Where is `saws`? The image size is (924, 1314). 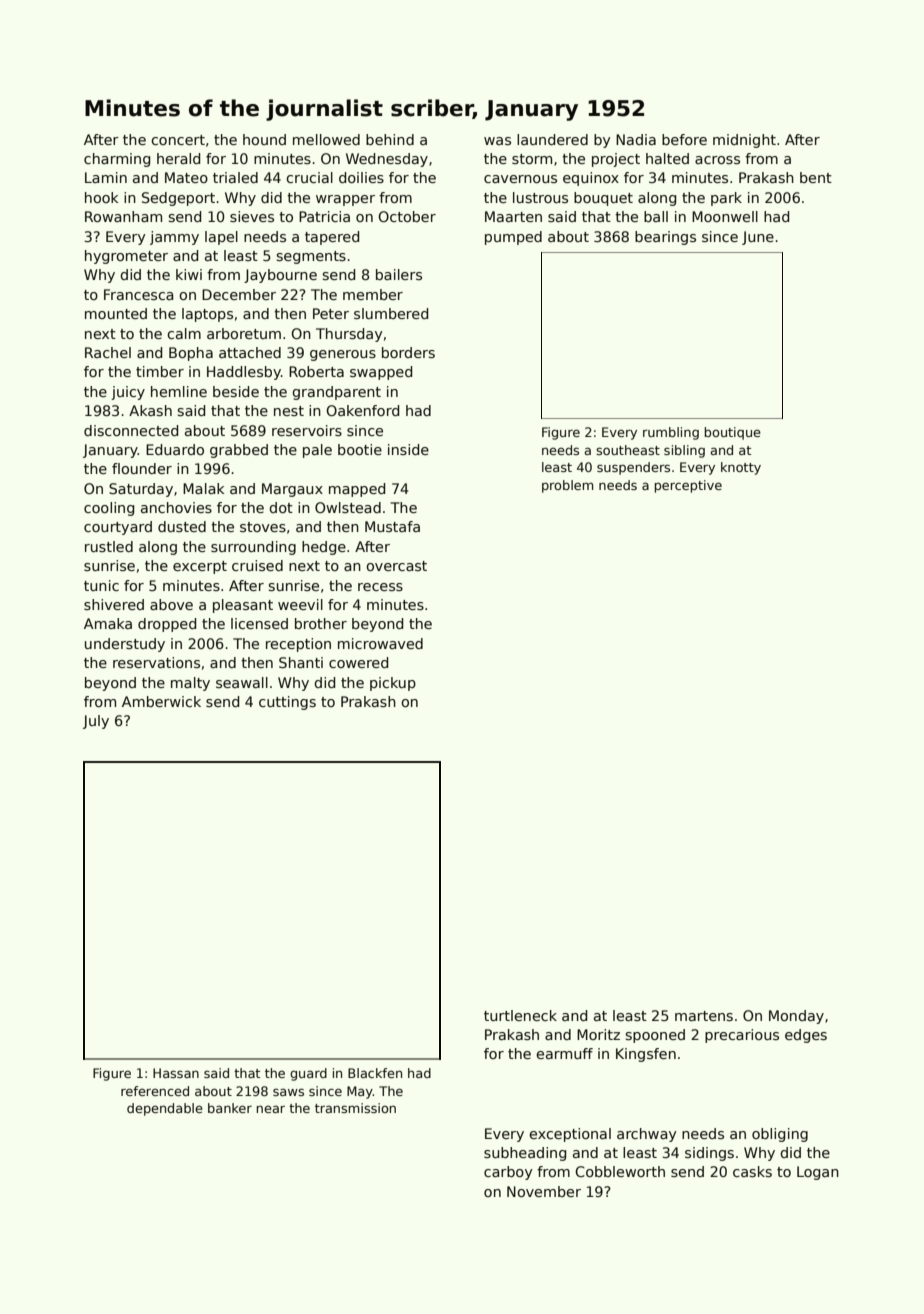
saws is located at coordinates (288, 1092).
